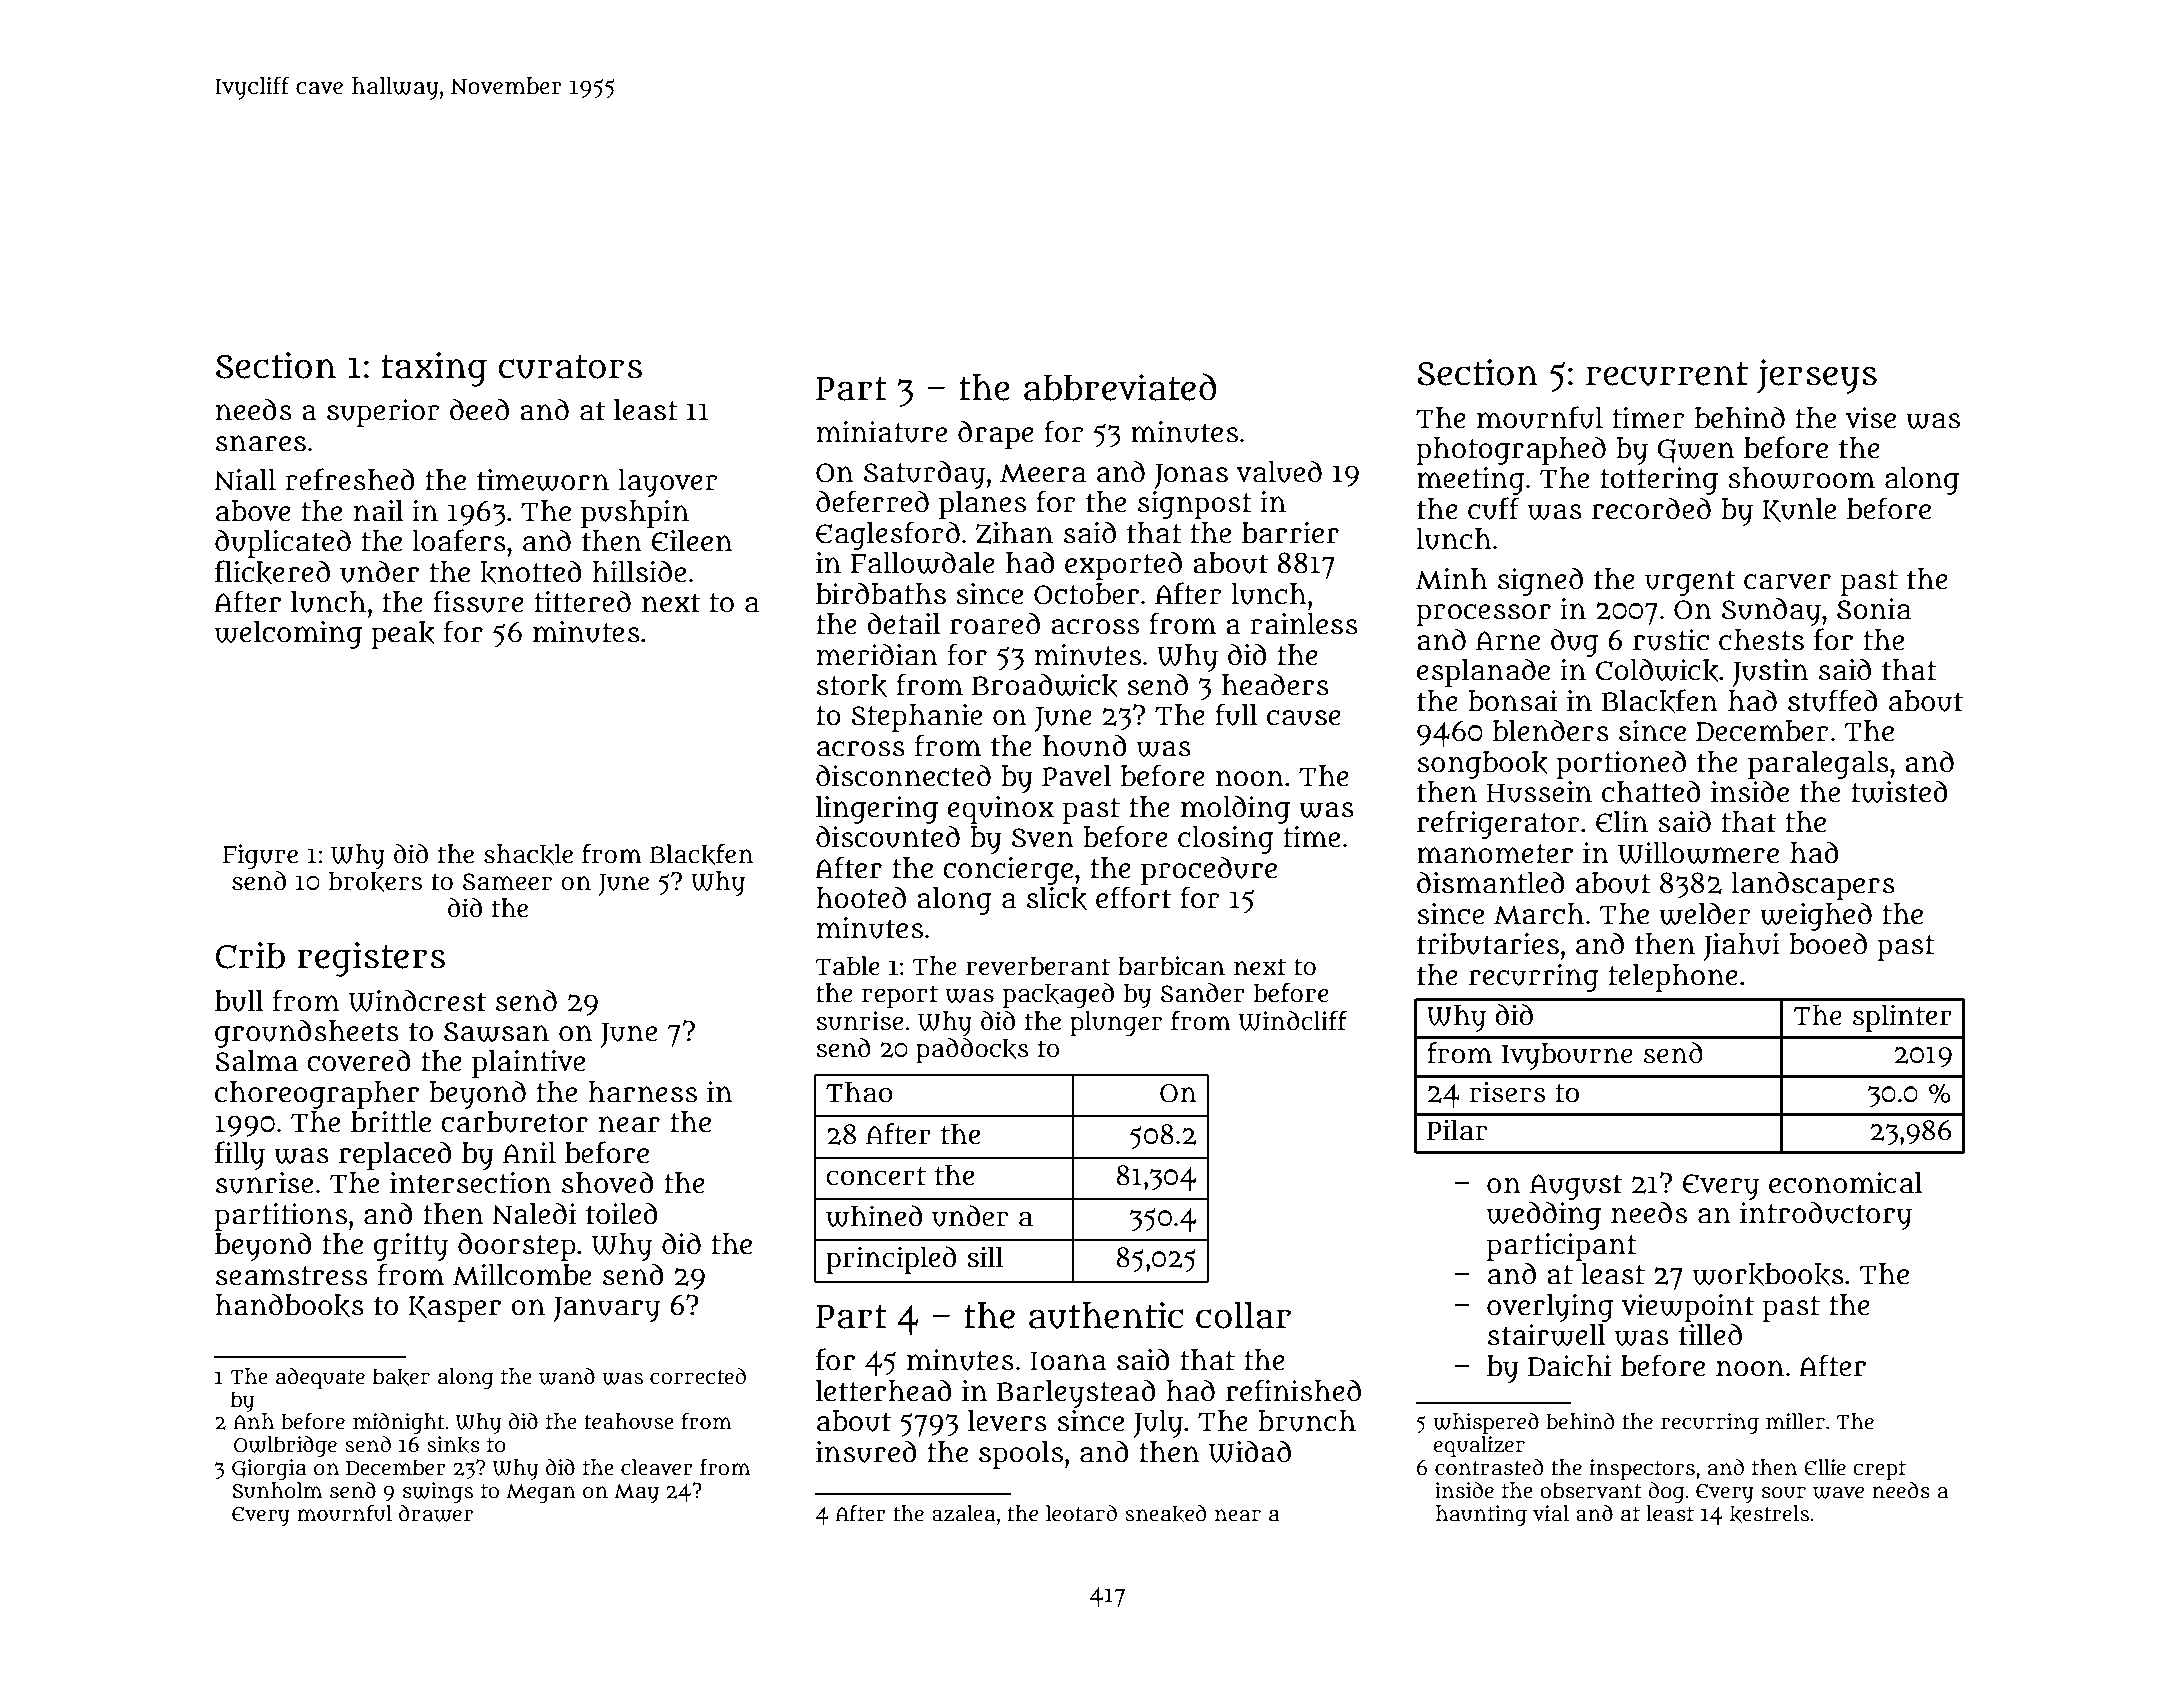 The width and height of the screenshot is (2178, 1683). Describe the element at coordinates (261, 443) in the screenshot. I see `snares` at that location.
